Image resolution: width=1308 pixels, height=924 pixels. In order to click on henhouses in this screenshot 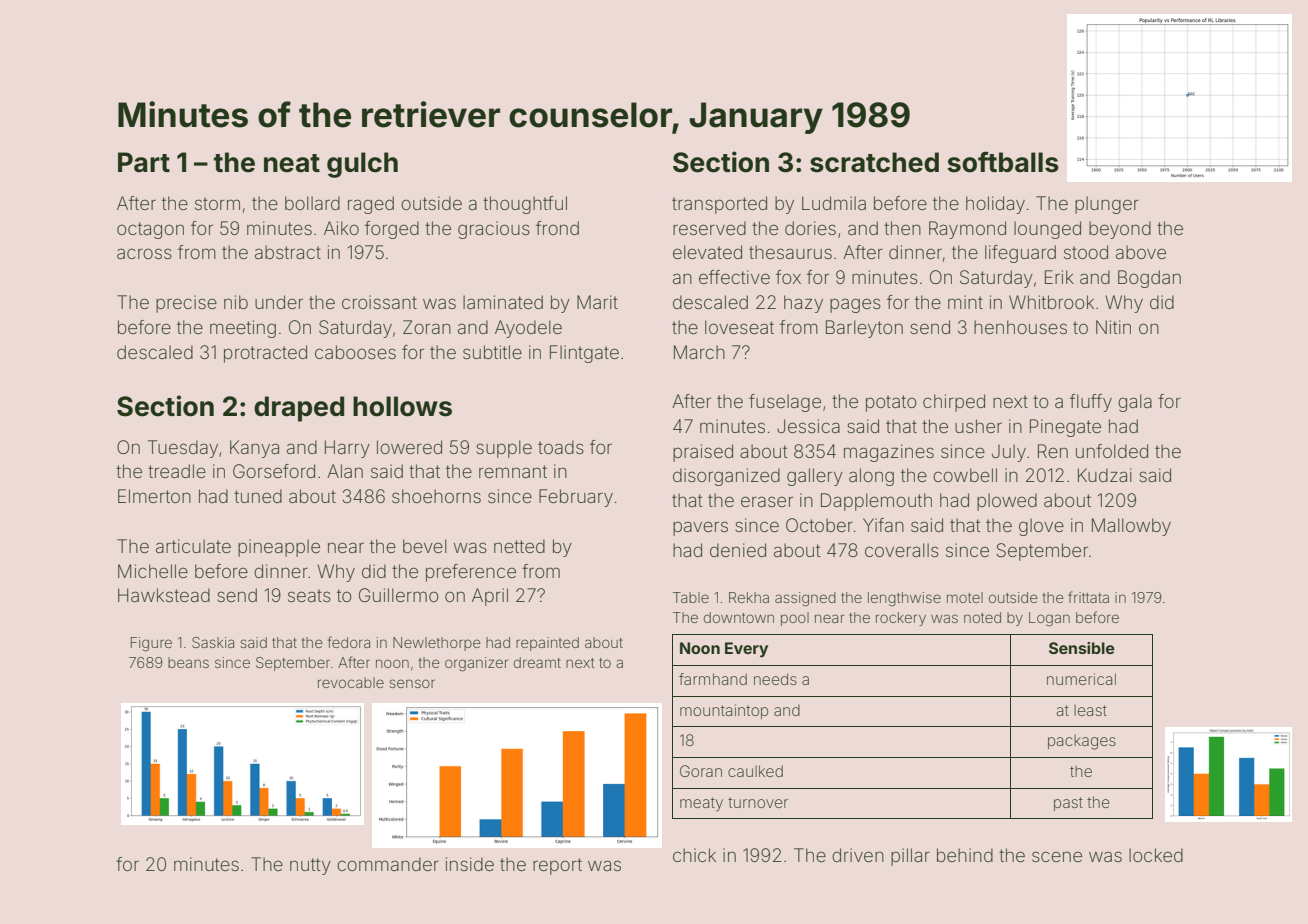, I will do `click(1020, 327)`.
